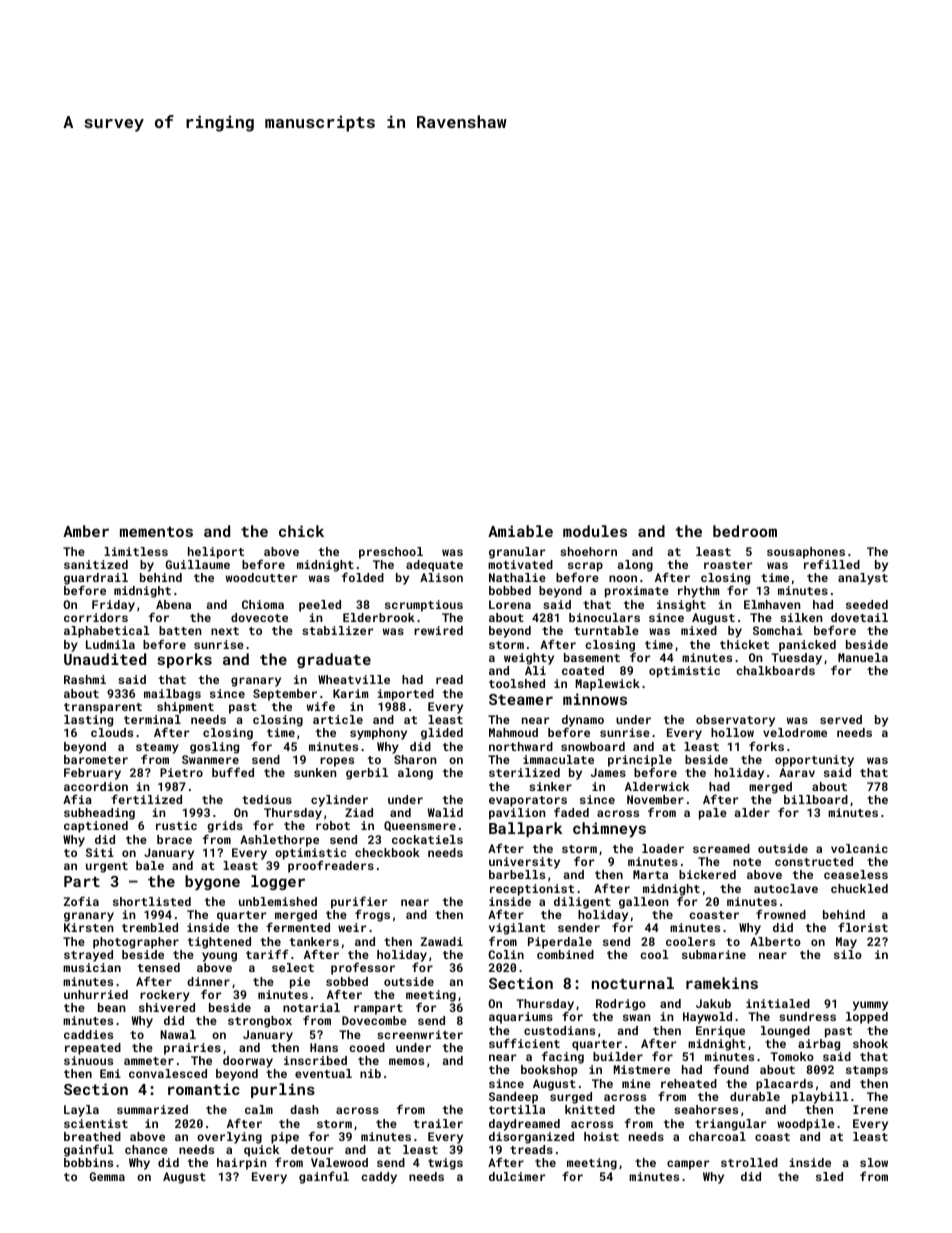 The image size is (952, 1233). What do you see at coordinates (520, 531) in the document?
I see `Amiable` at bounding box center [520, 531].
